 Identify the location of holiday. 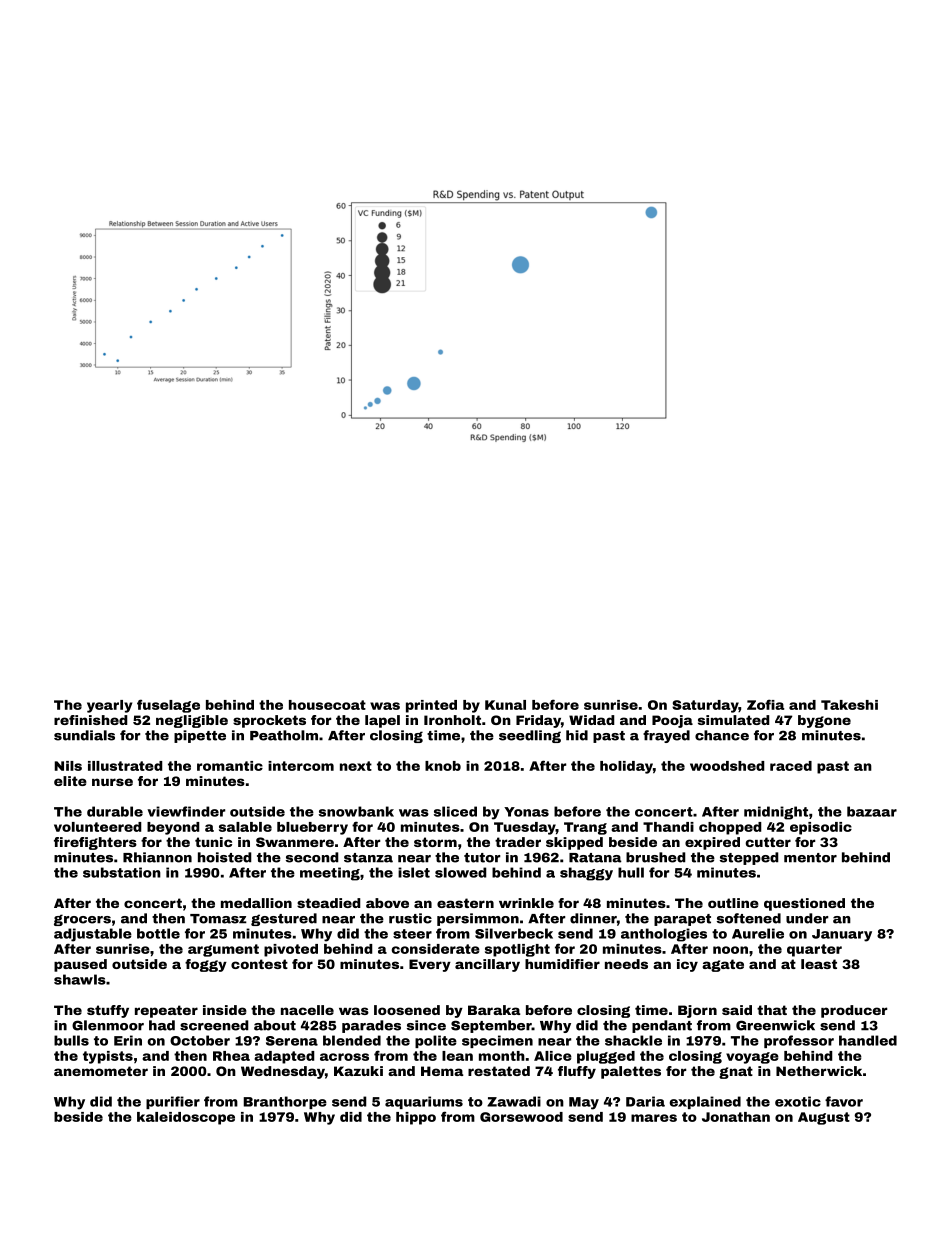
(626, 767).
